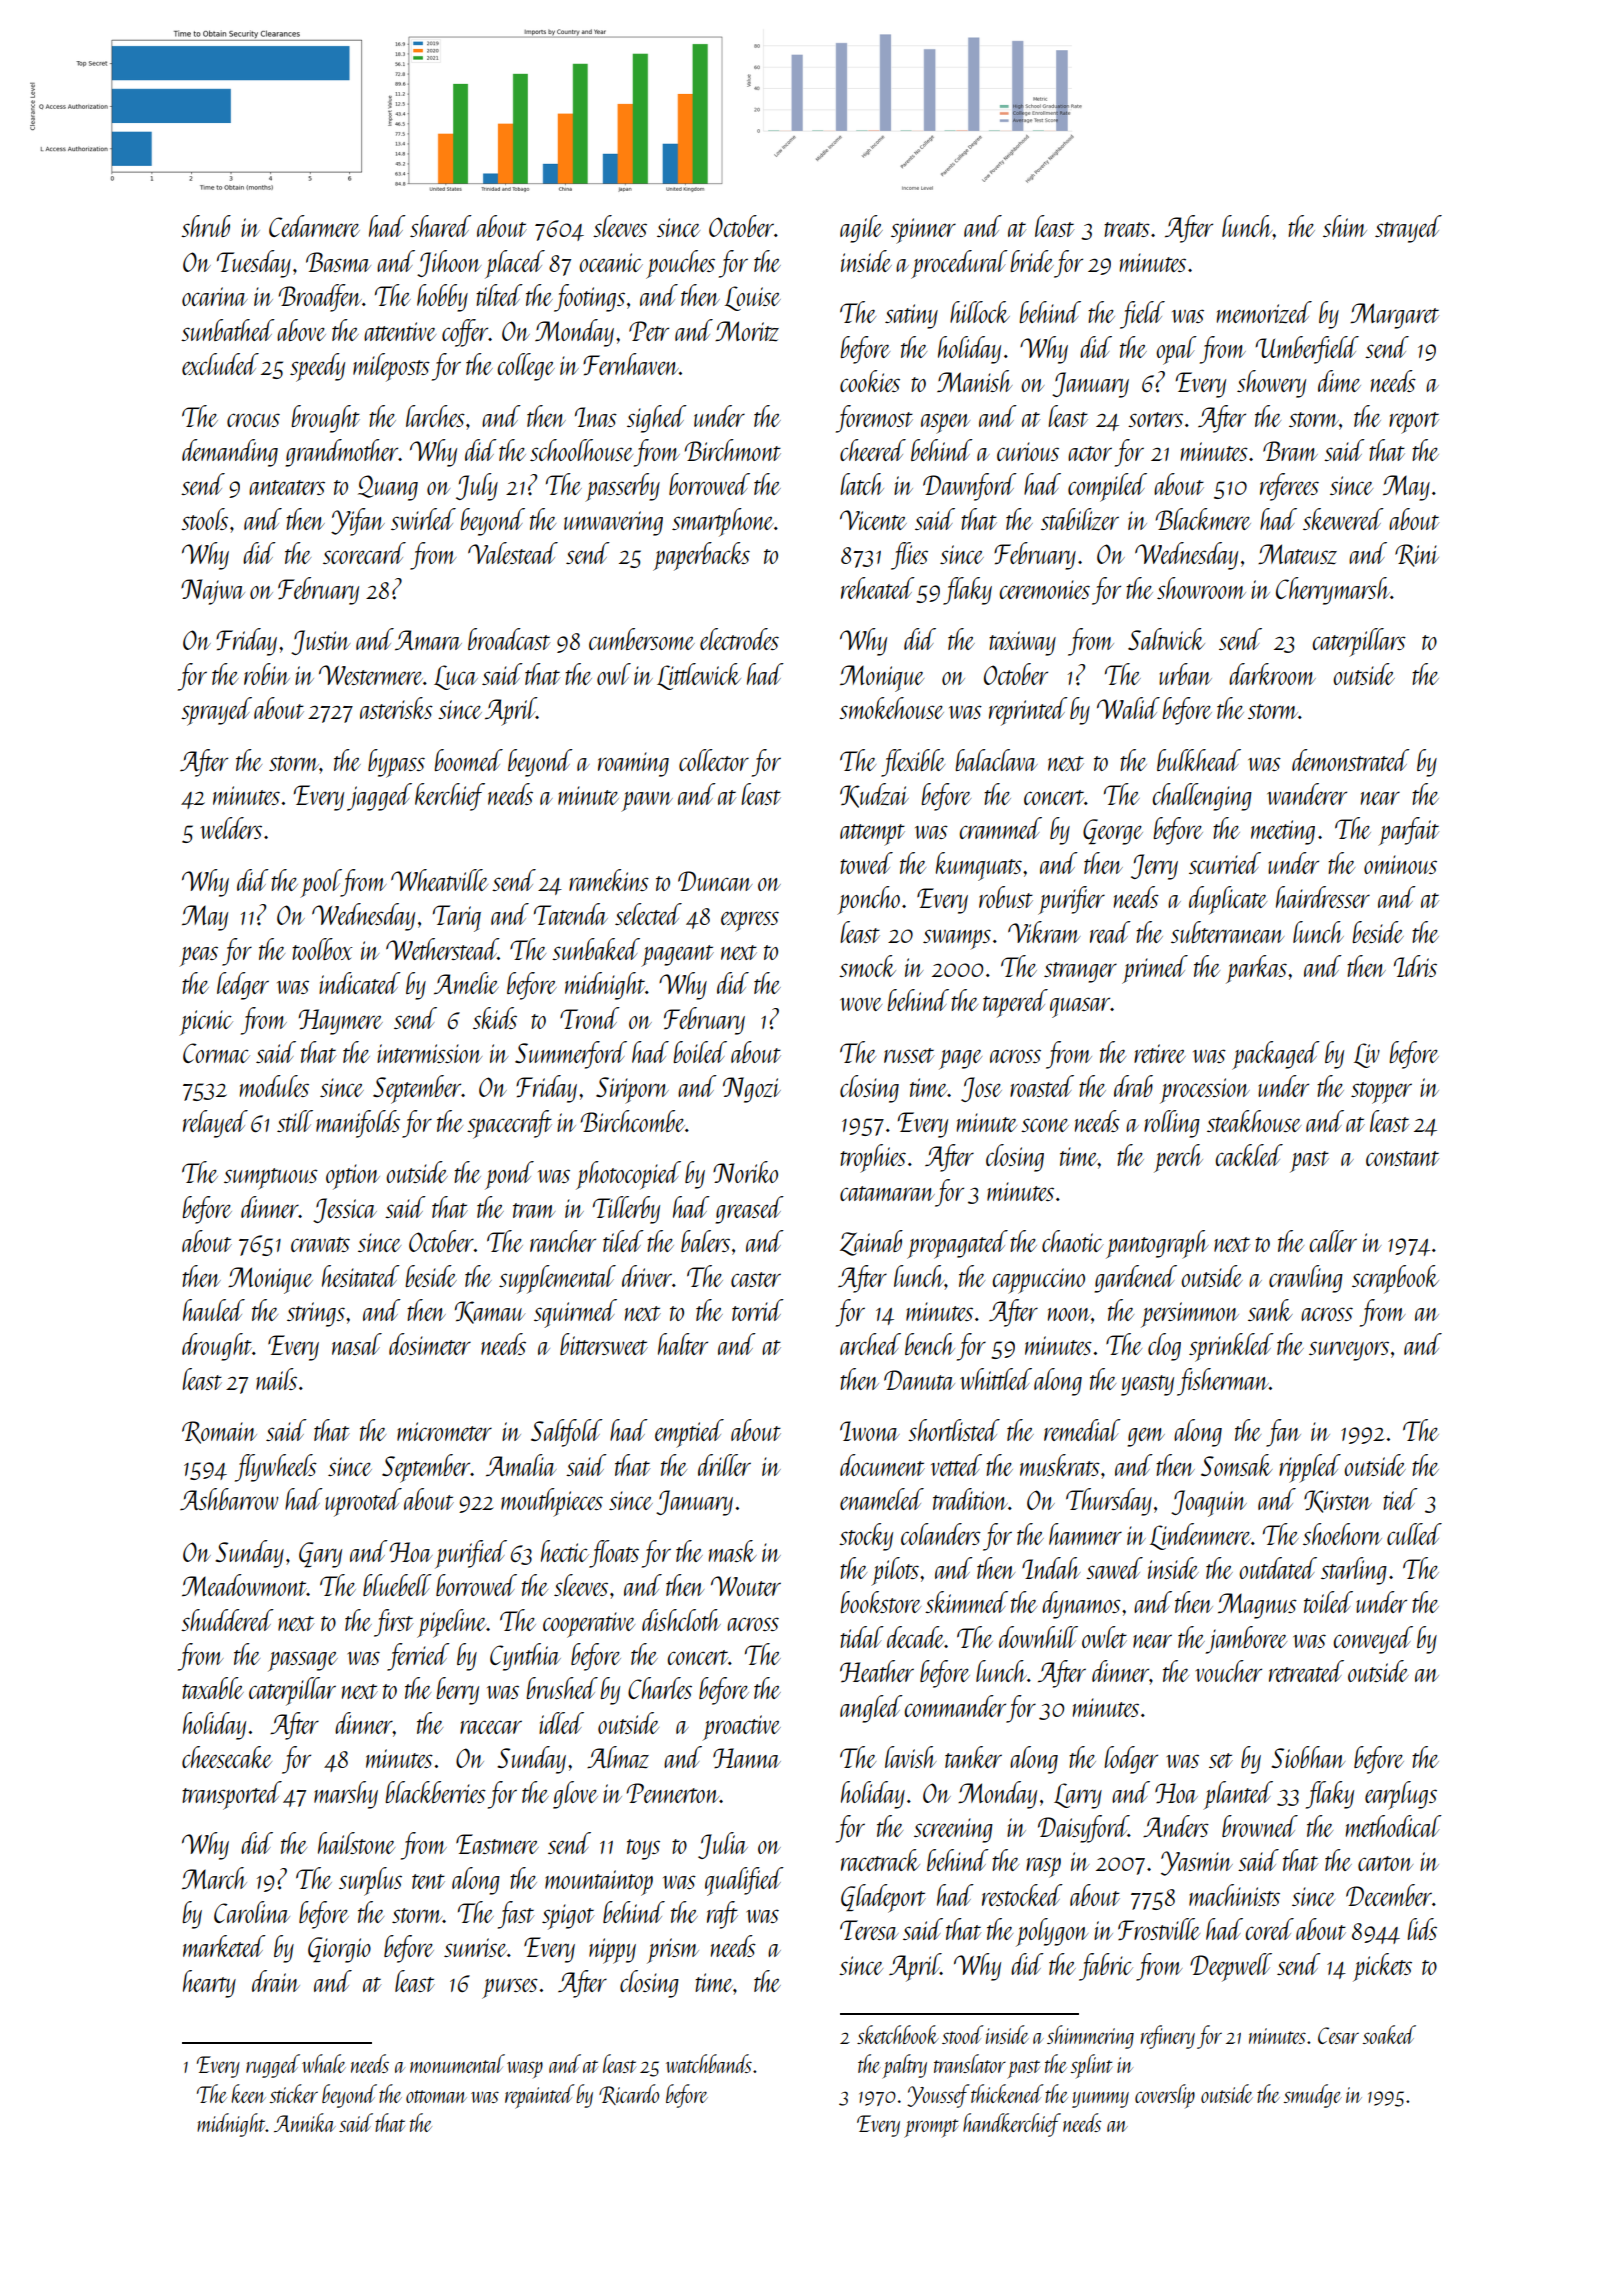 The height and width of the screenshot is (2292, 1620). I want to click on Kudzai, so click(874, 795).
